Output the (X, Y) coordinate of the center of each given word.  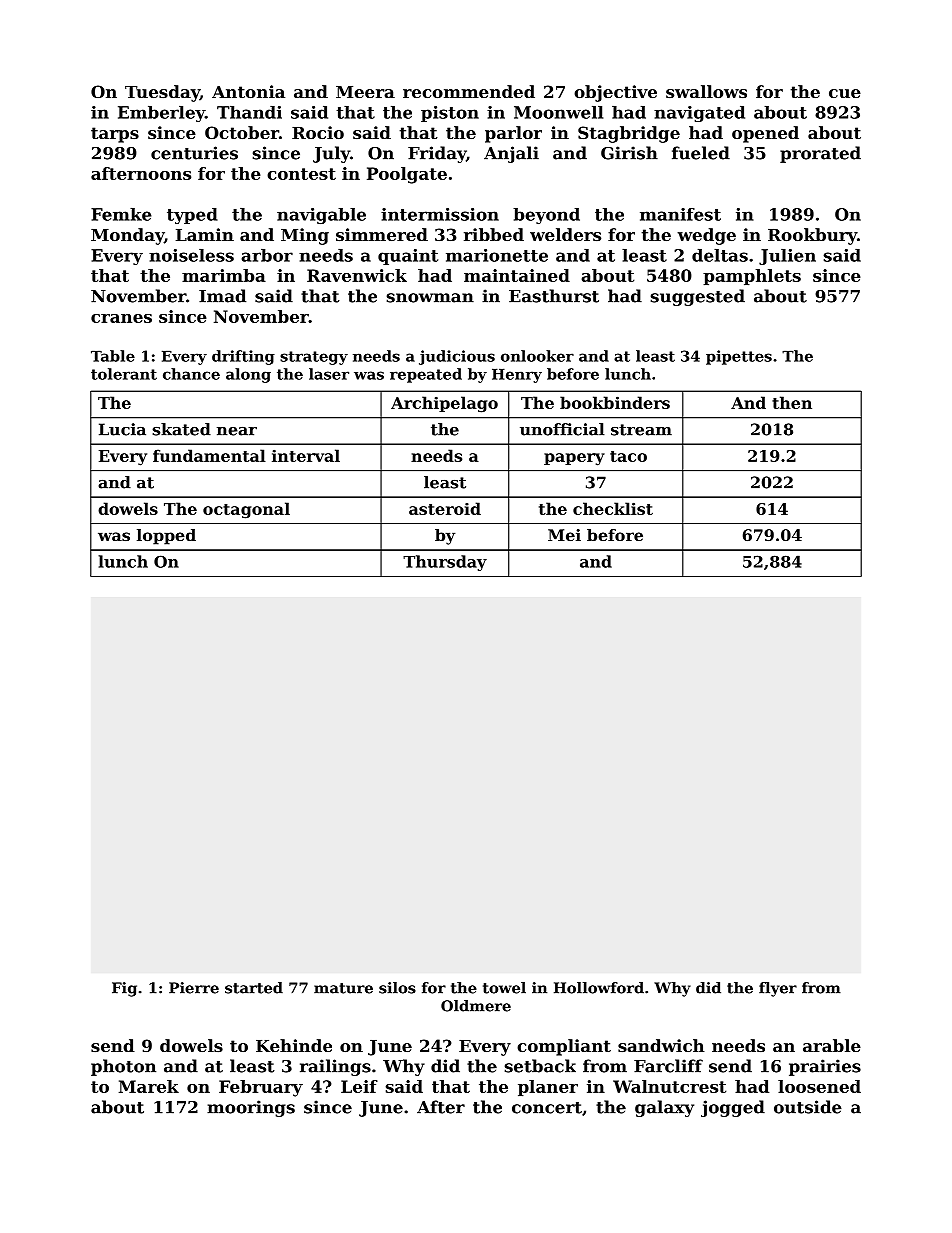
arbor (267, 255)
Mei (564, 535)
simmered (382, 234)
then (792, 402)
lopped (166, 537)
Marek (149, 1086)
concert (547, 1108)
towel (504, 988)
